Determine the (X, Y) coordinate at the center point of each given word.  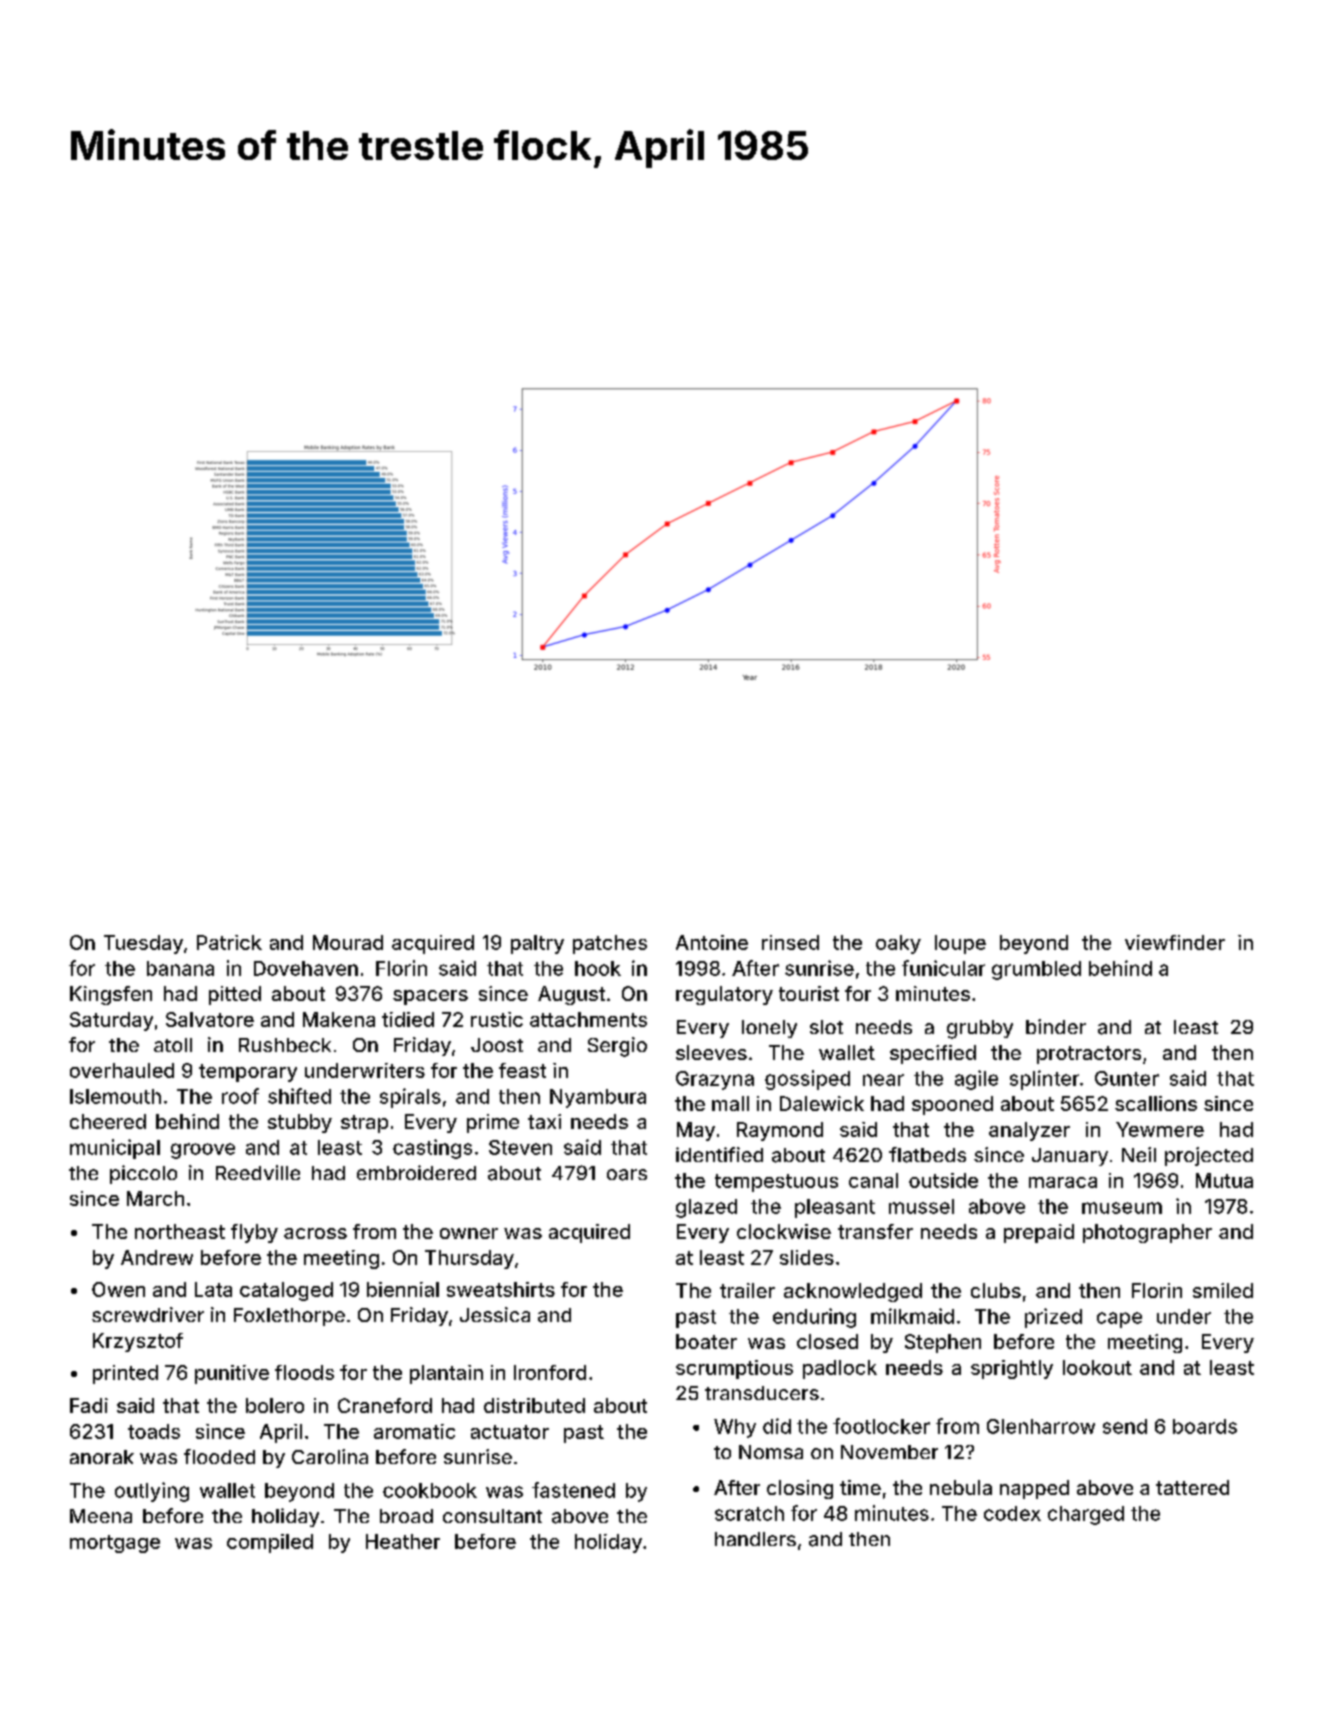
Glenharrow (1041, 1426)
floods (304, 1372)
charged (1086, 1515)
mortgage (115, 1544)
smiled (1223, 1290)
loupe (960, 944)
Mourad (348, 942)
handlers (755, 1539)
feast (522, 1070)
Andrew (157, 1257)
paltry (537, 944)
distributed (534, 1405)
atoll (173, 1045)
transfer (875, 1231)
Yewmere (1160, 1129)
